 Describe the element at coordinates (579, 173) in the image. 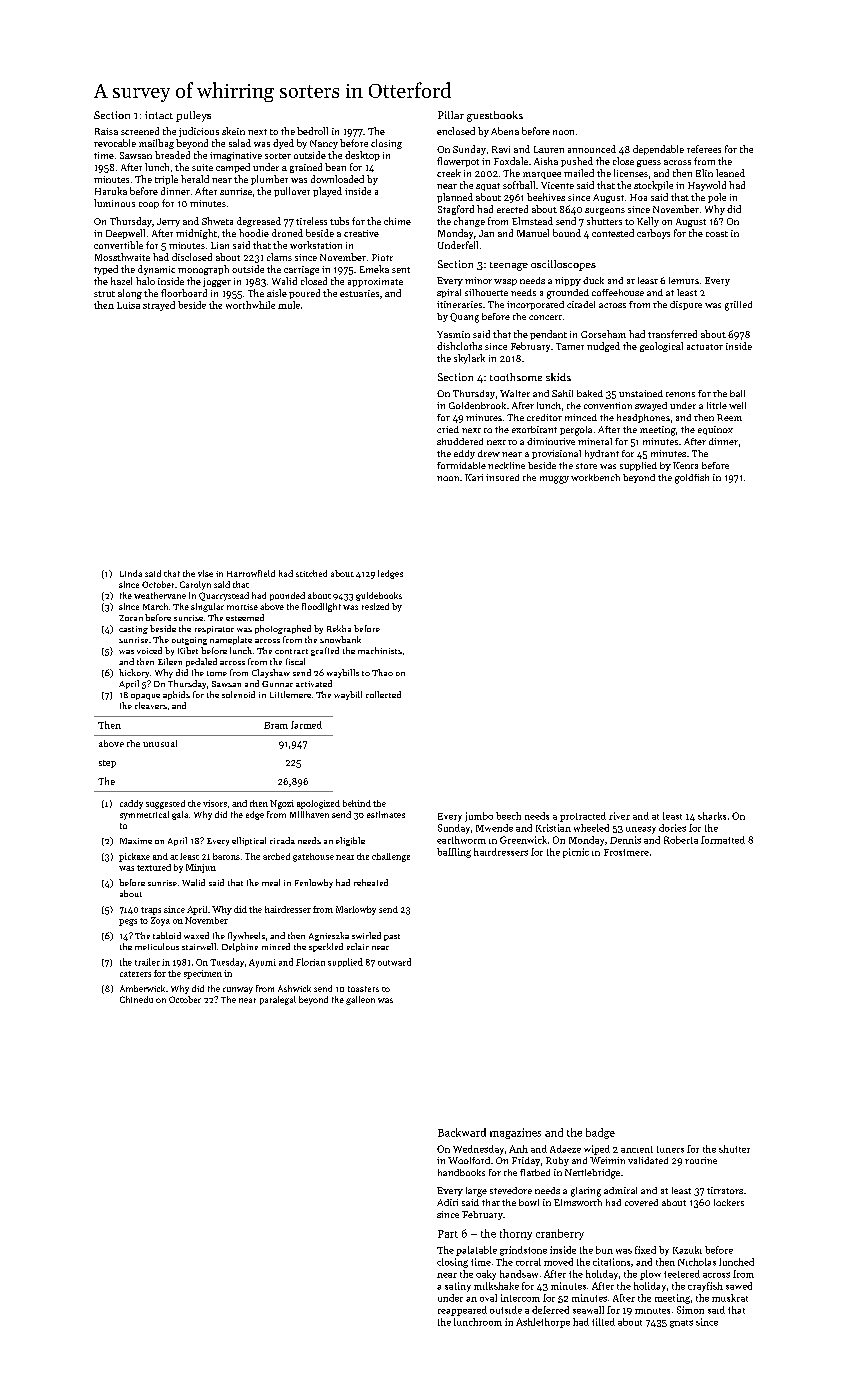

I see `mailed` at that location.
